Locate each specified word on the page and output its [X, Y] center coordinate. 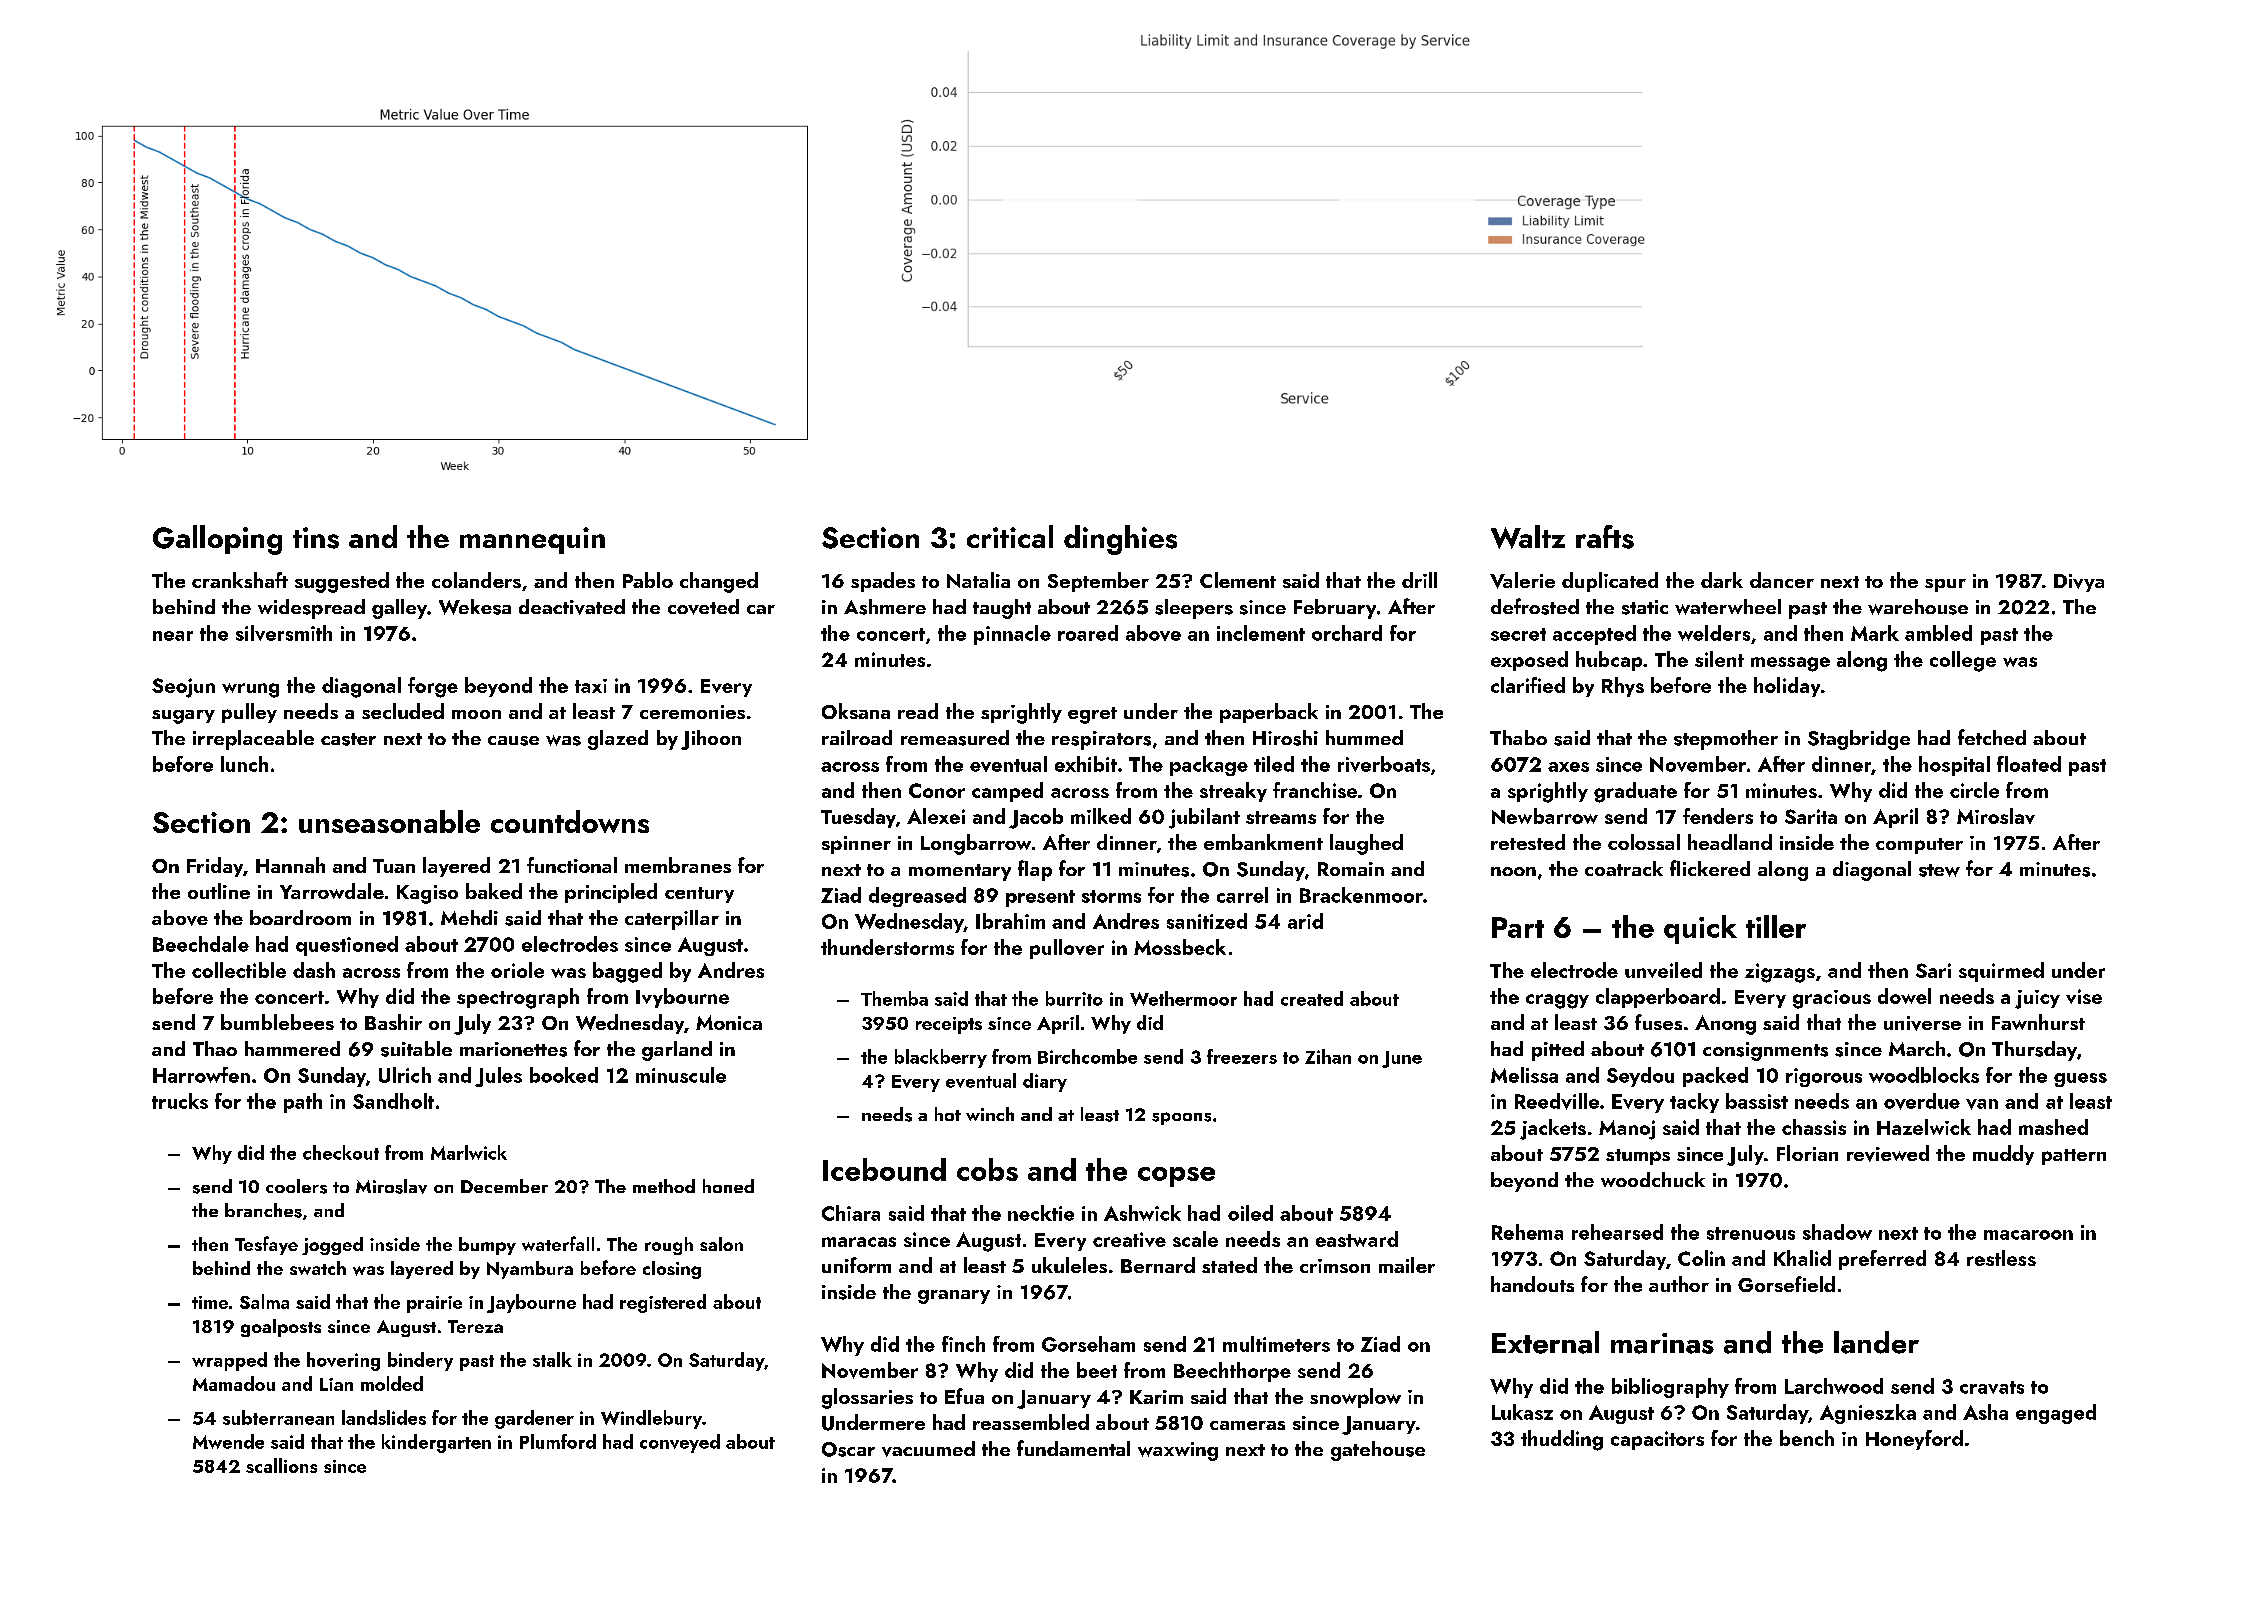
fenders [1718, 816]
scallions [281, 1465]
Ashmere [885, 607]
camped [1007, 792]
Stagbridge [1859, 740]
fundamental [1073, 1448]
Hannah [290, 865]
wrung [250, 690]
